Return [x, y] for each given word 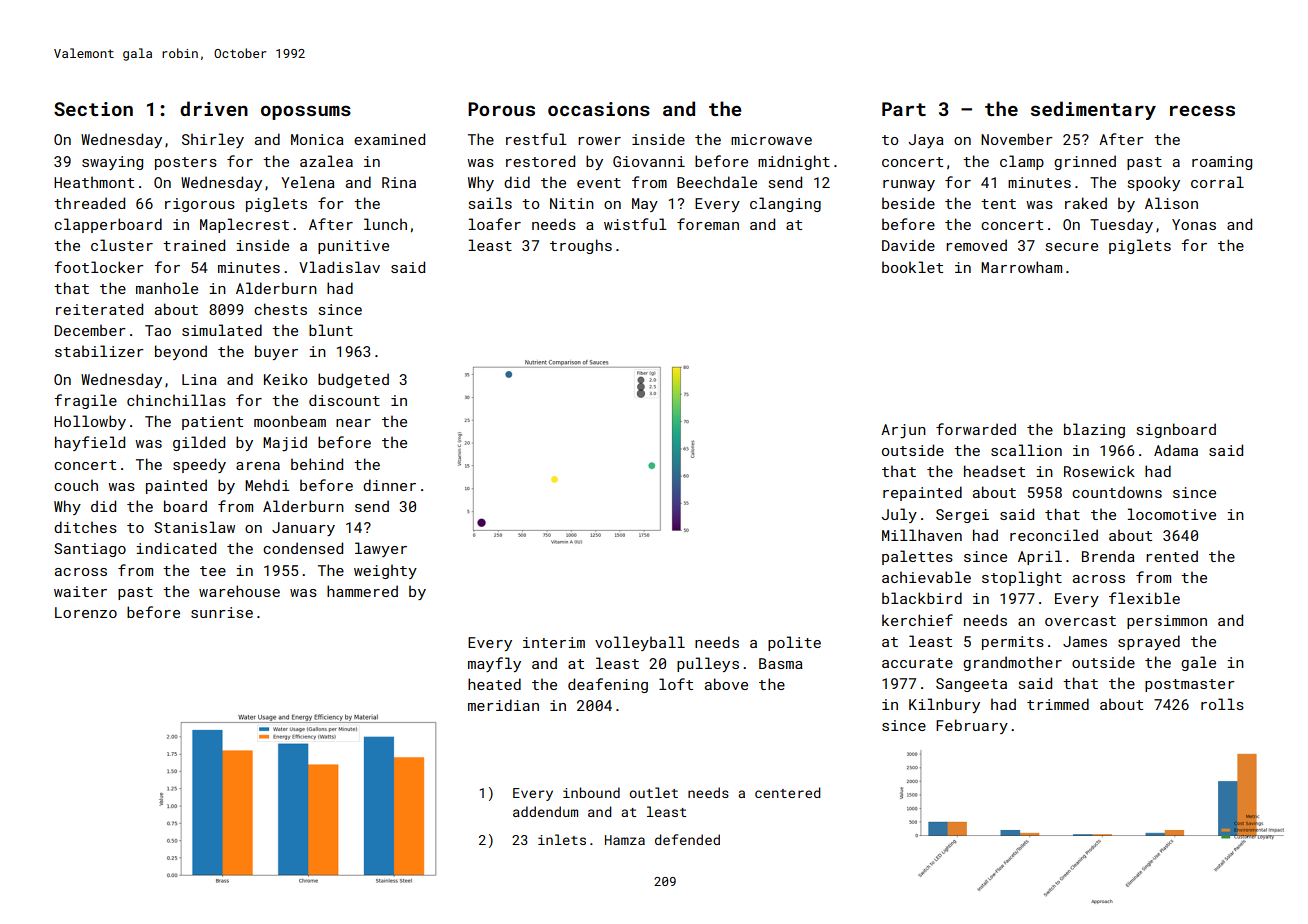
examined [389, 139]
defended [687, 839]
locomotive [1171, 514]
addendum [545, 811]
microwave [771, 139]
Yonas [1194, 224]
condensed [303, 548]
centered [787, 792]
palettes [917, 557]
